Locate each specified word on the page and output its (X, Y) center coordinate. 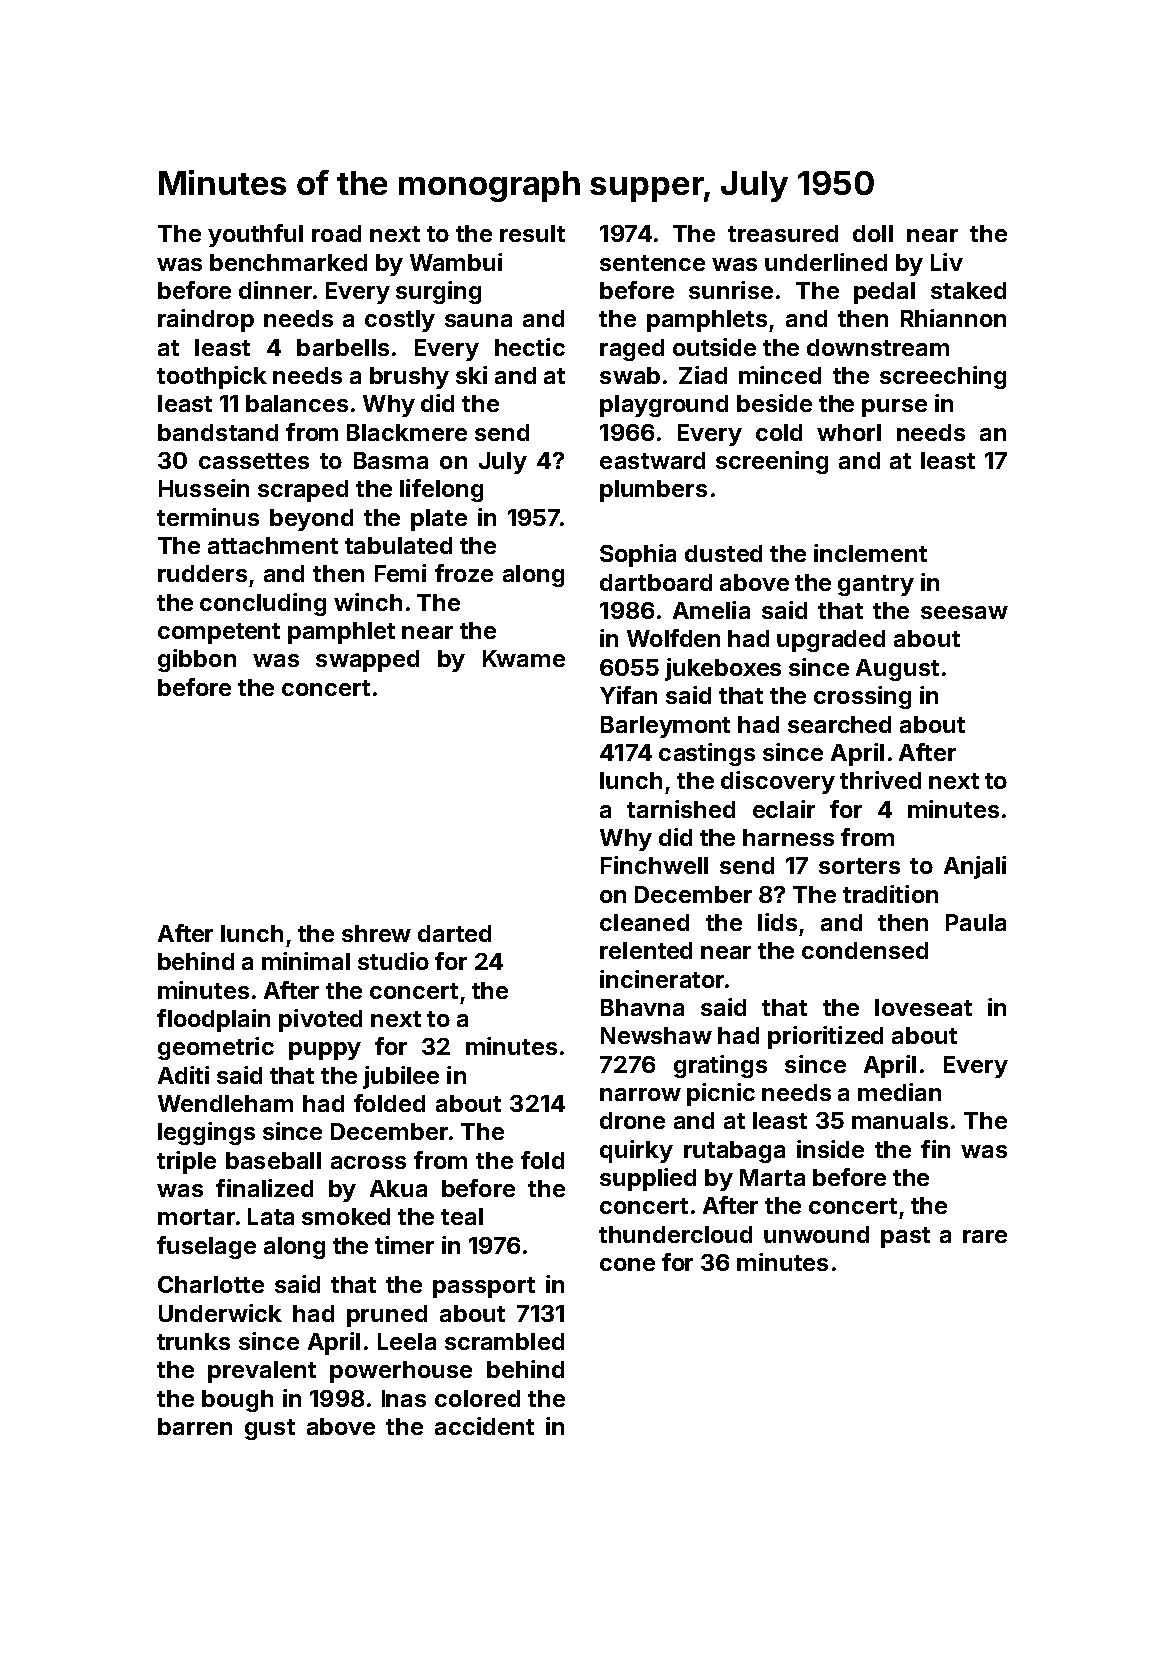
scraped (303, 491)
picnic (721, 1094)
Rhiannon (953, 318)
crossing (862, 697)
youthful (255, 235)
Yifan (628, 695)
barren (195, 1426)
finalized (264, 1188)
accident (484, 1426)
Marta (772, 1177)
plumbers (653, 491)
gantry (876, 585)
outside (714, 347)
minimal (306, 961)
